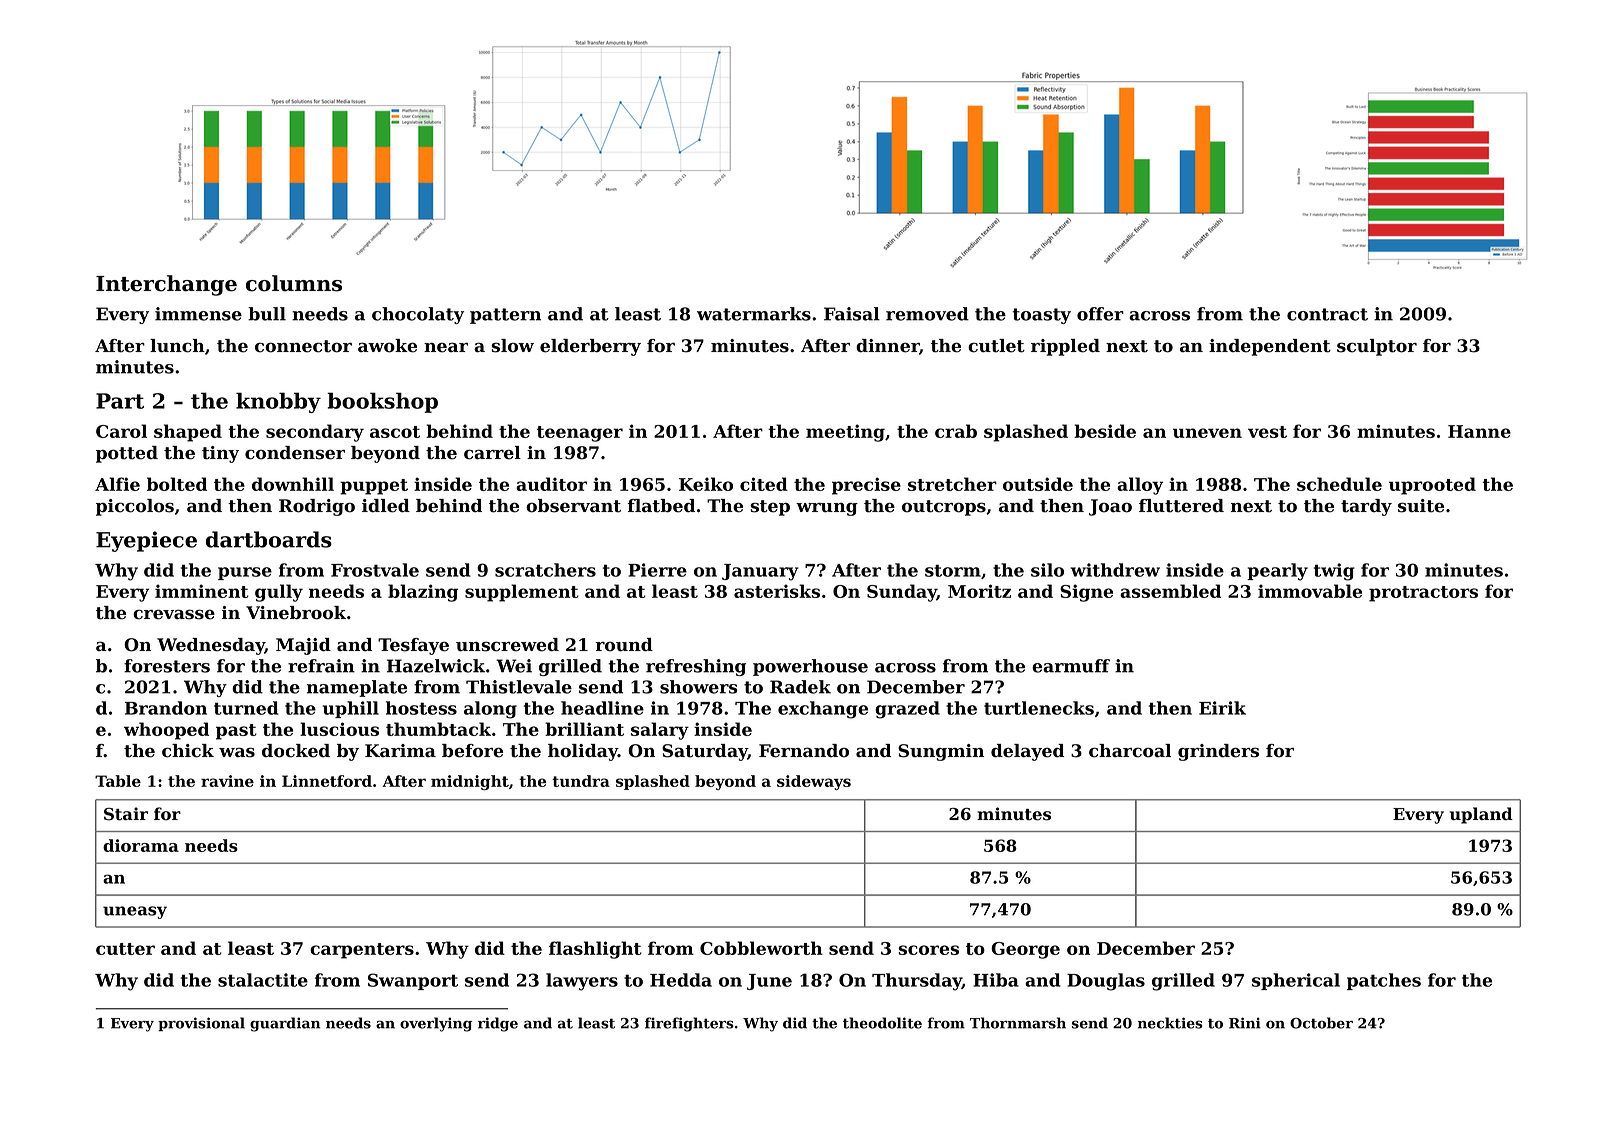 The image size is (1616, 1142). Describe the element at coordinates (1327, 314) in the screenshot. I see `contract` at that location.
